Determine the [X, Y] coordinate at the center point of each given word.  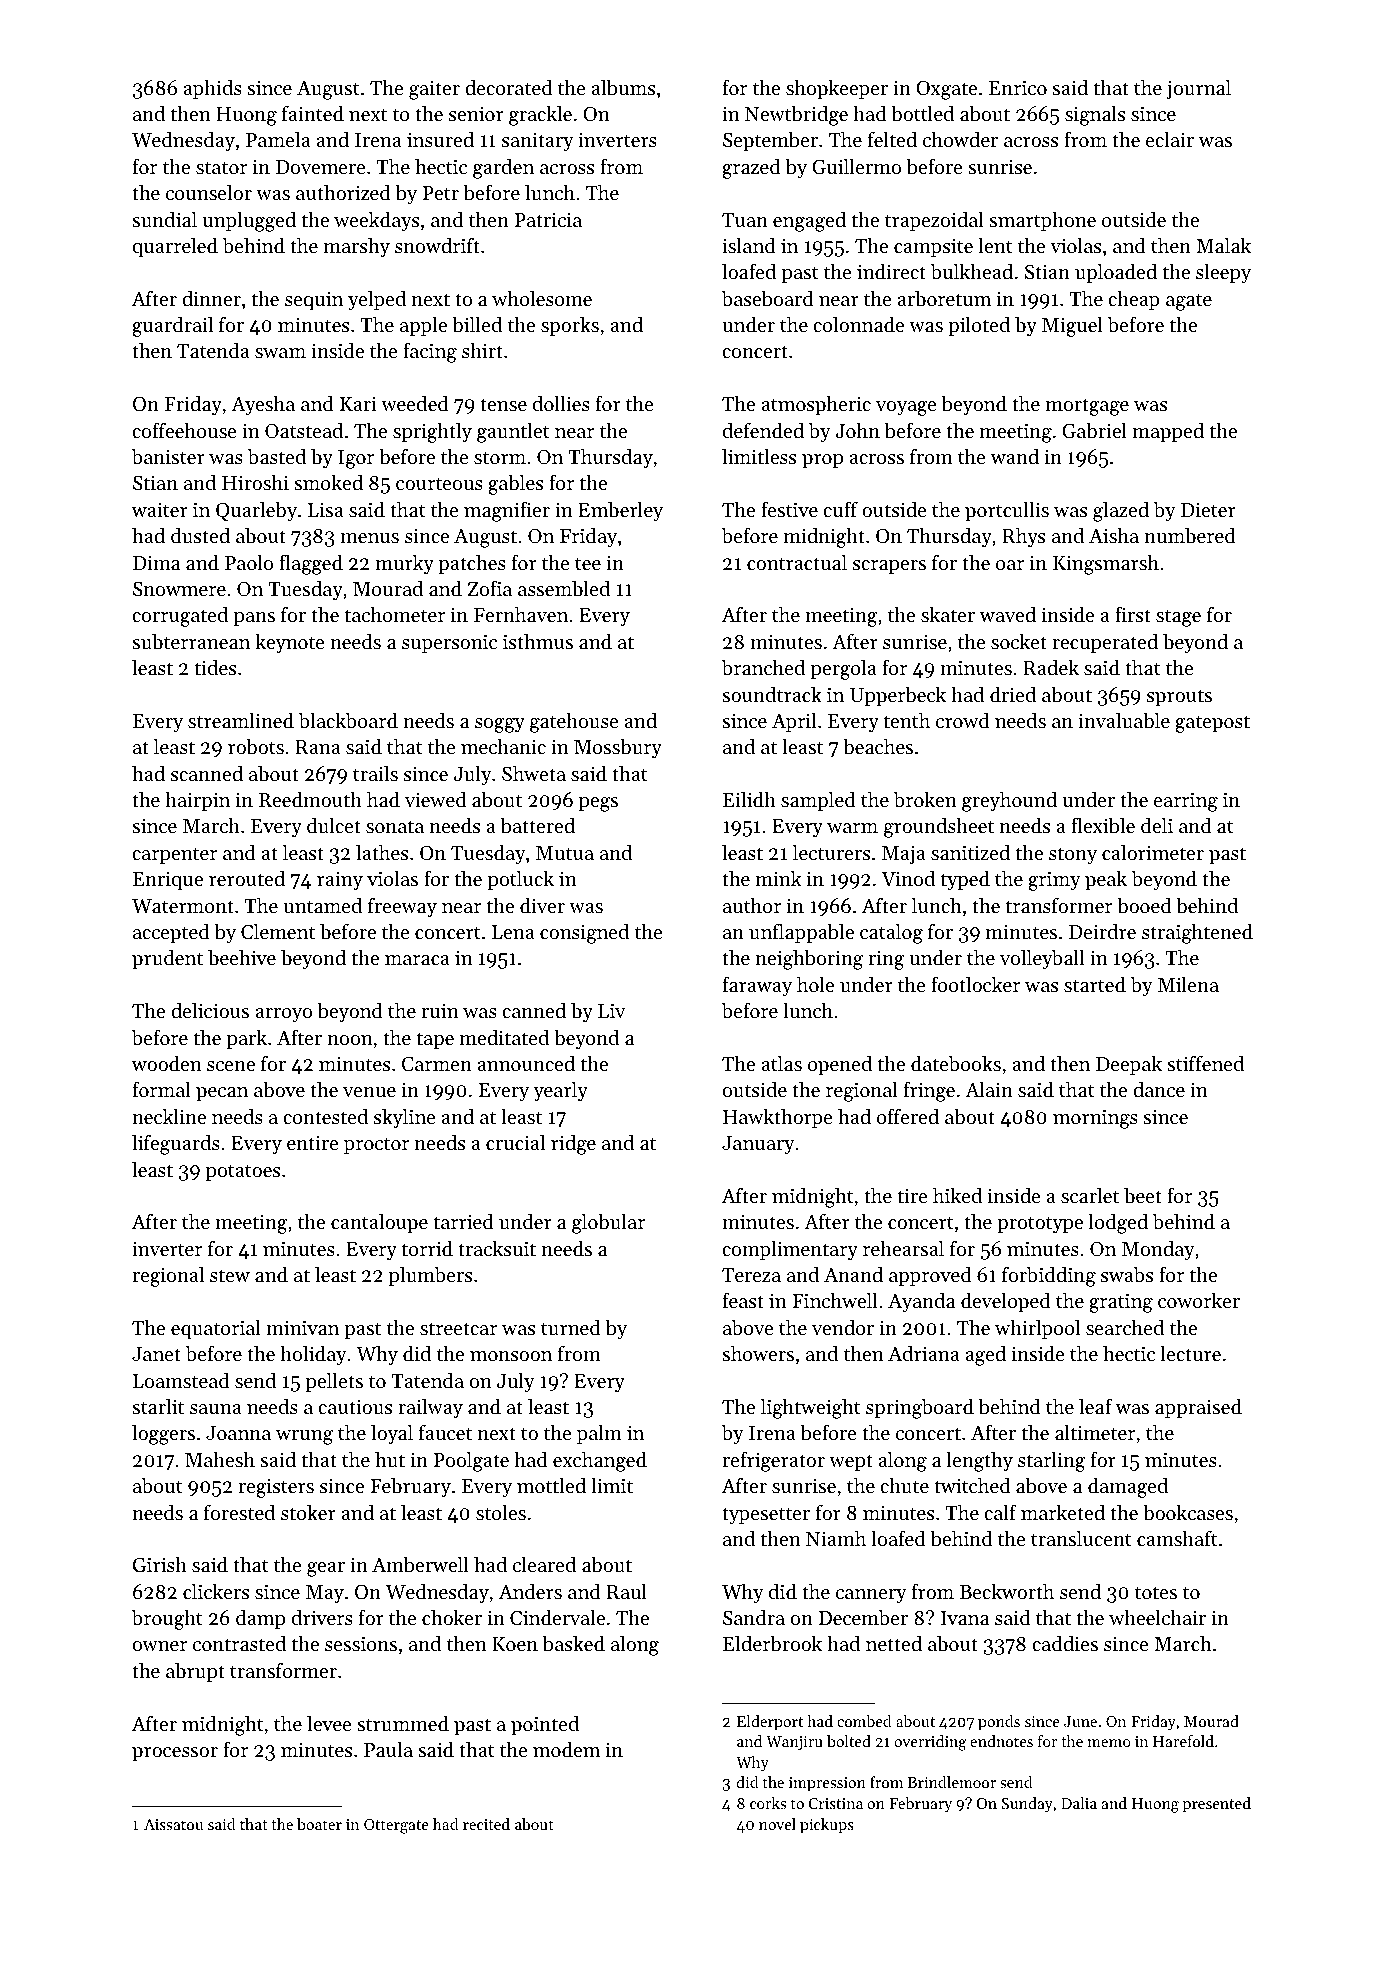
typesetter [766, 1516]
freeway [402, 907]
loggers [163, 1434]
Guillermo [856, 166]
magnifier [507, 511]
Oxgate [946, 90]
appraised [1198, 1408]
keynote [290, 643]
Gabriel [1094, 430]
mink [779, 878]
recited [486, 1824]
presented [1217, 1805]
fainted [313, 113]
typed [965, 880]
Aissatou [173, 1824]
